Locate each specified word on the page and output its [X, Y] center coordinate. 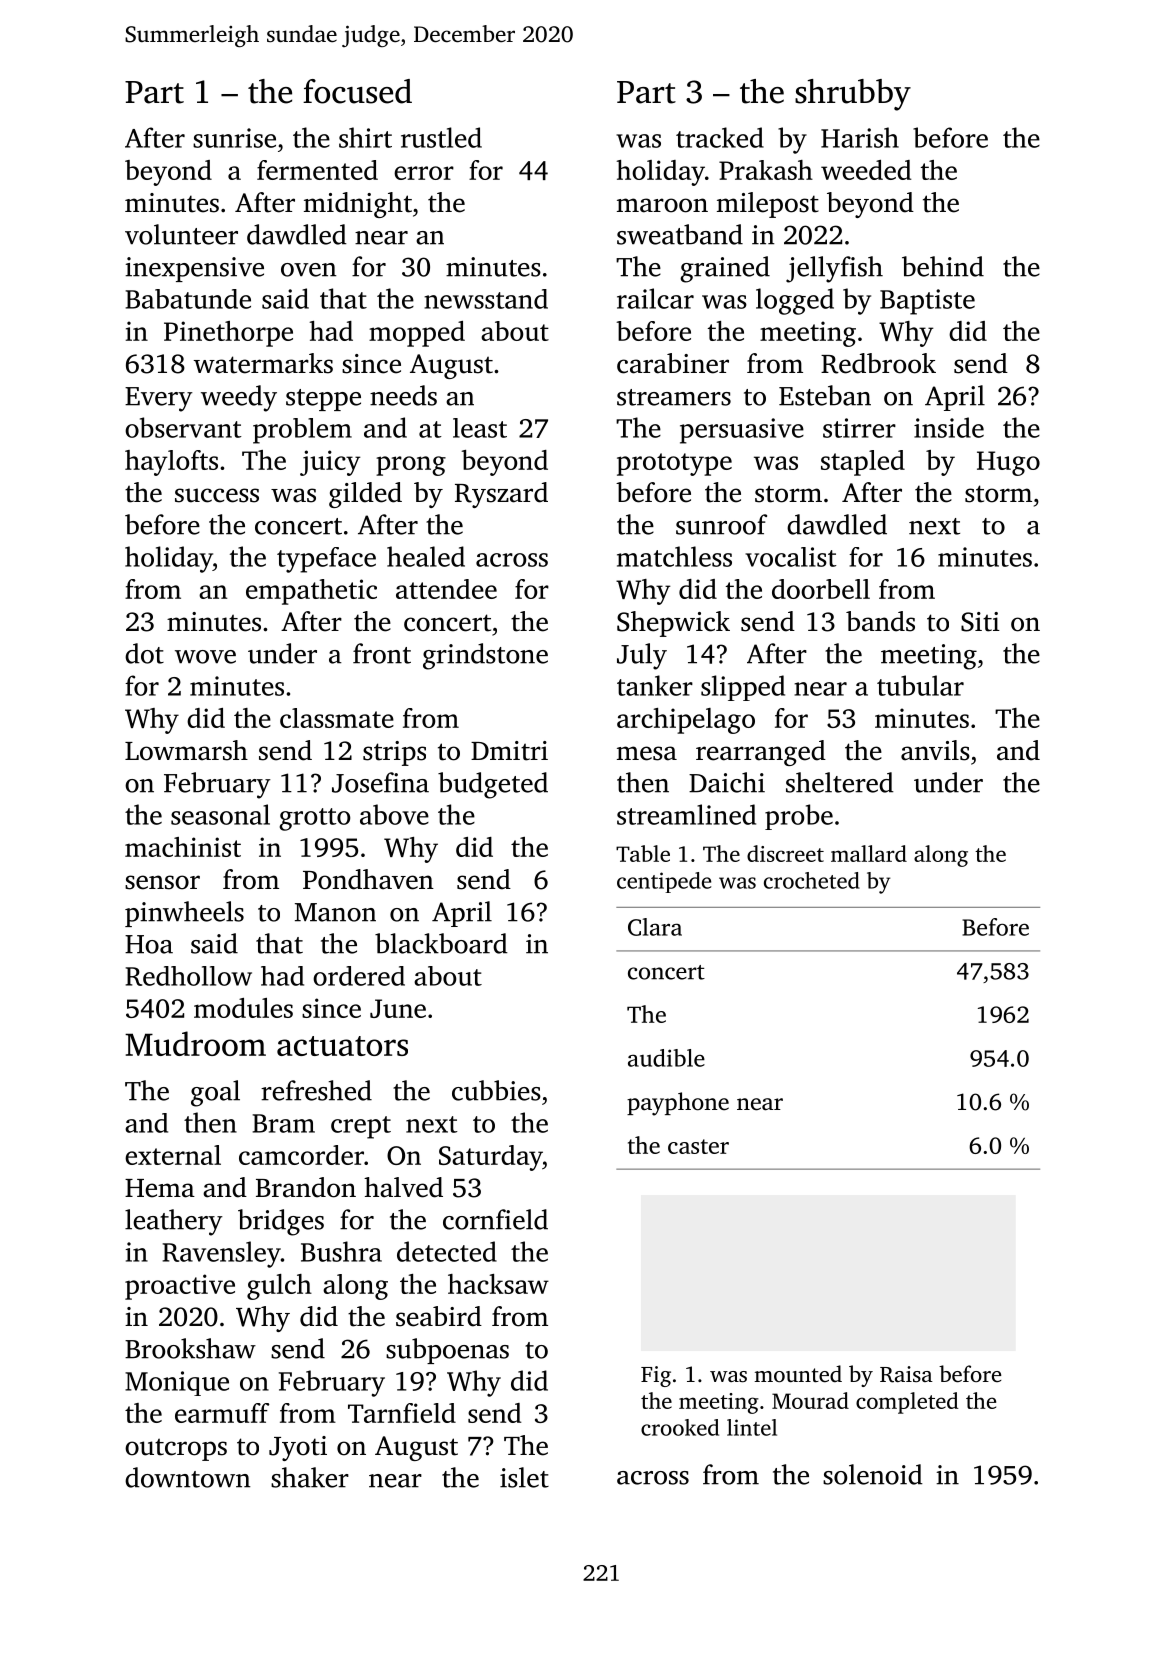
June [398, 1008]
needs [403, 395]
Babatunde [188, 299]
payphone [678, 1104]
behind [943, 266]
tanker [655, 685]
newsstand [486, 299]
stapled [863, 463]
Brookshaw [190, 1348]
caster [698, 1146]
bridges [281, 1222]
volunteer [181, 234]
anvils [935, 750]
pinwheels [184, 914]
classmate [337, 718]
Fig [656, 1376]
